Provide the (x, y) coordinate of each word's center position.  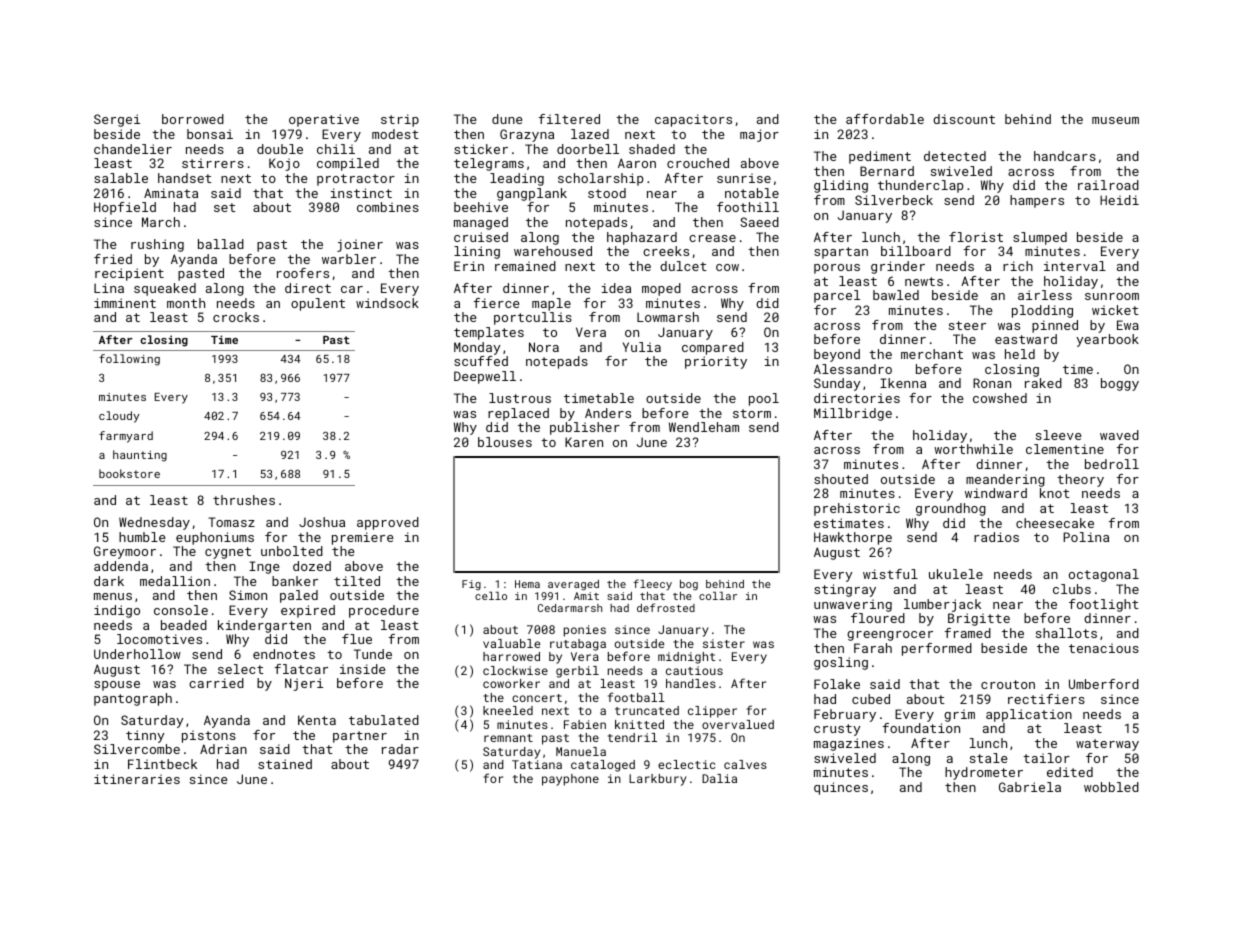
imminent (125, 303)
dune (507, 119)
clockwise (515, 670)
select (241, 669)
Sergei (117, 120)
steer (967, 325)
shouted (841, 479)
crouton (1008, 684)
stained (285, 764)
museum (1115, 120)
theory (1080, 480)
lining (477, 252)
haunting (140, 456)
